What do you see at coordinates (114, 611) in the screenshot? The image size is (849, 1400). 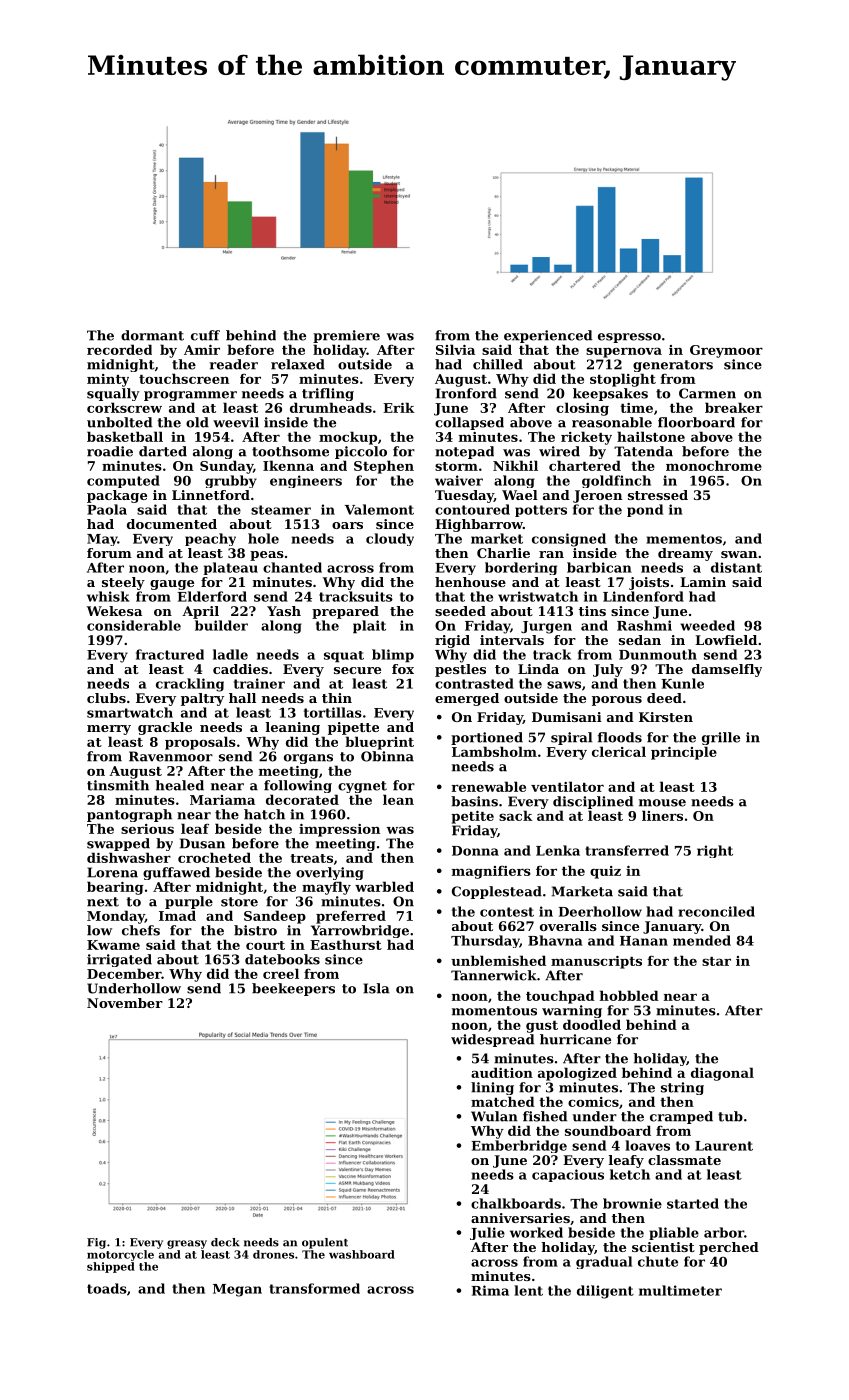 I see `Wekesa` at bounding box center [114, 611].
